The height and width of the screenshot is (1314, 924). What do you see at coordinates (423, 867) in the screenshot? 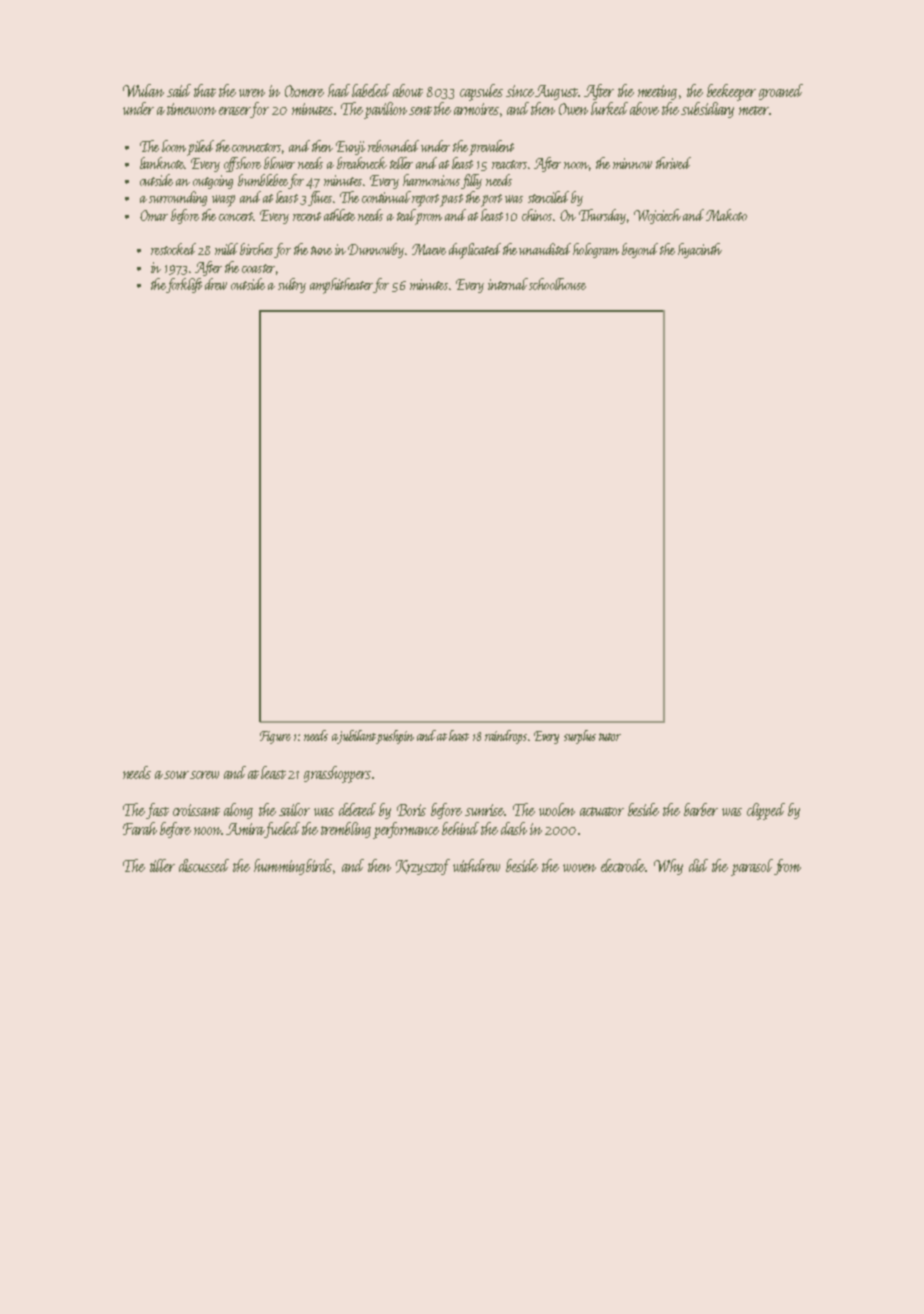
I see `Krzysztof` at bounding box center [423, 867].
